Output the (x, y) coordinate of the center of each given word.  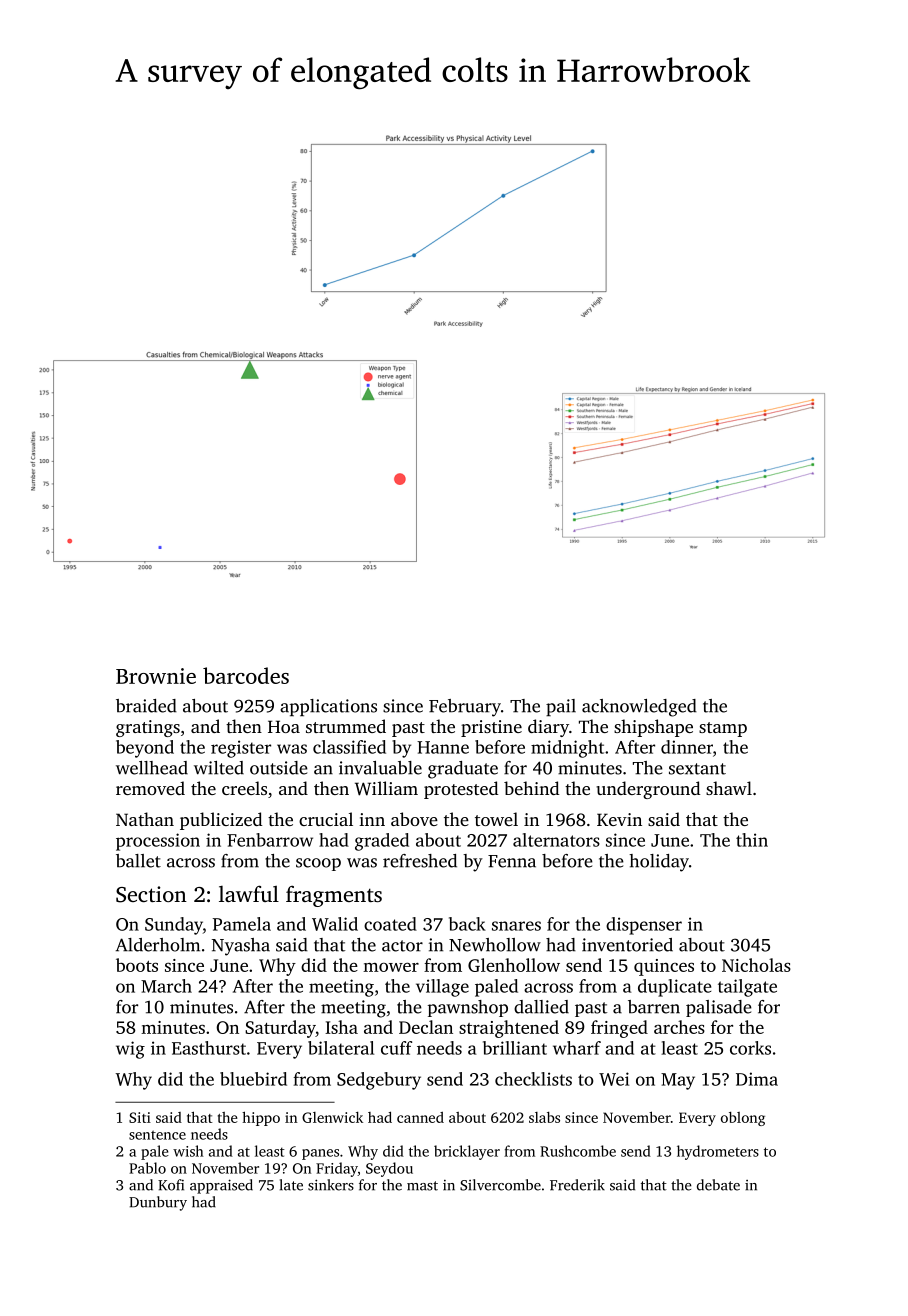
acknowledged (639, 708)
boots (137, 965)
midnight (567, 749)
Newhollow (495, 945)
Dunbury (158, 1203)
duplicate (674, 988)
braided (146, 706)
